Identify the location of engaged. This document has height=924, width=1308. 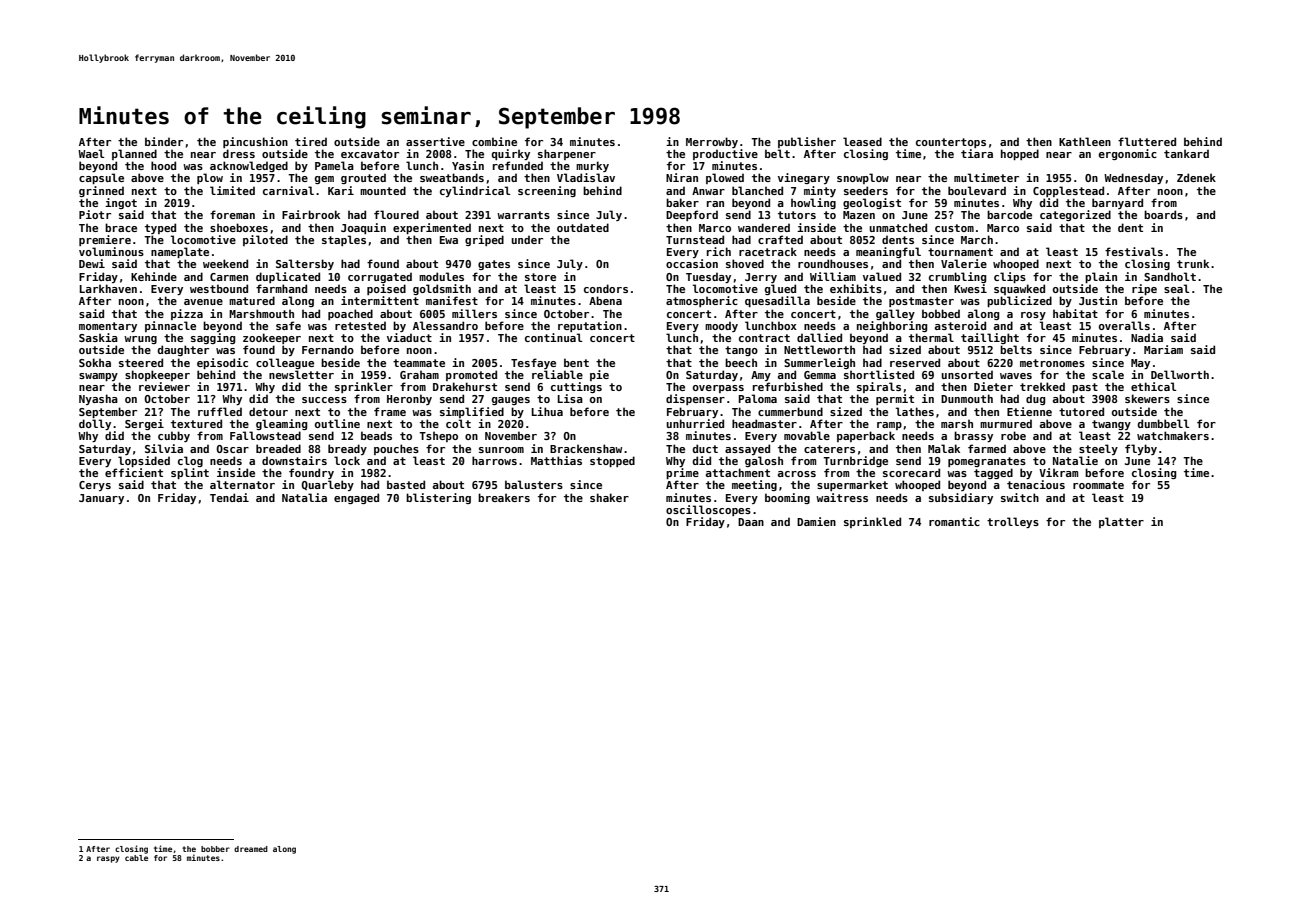
(356, 498).
